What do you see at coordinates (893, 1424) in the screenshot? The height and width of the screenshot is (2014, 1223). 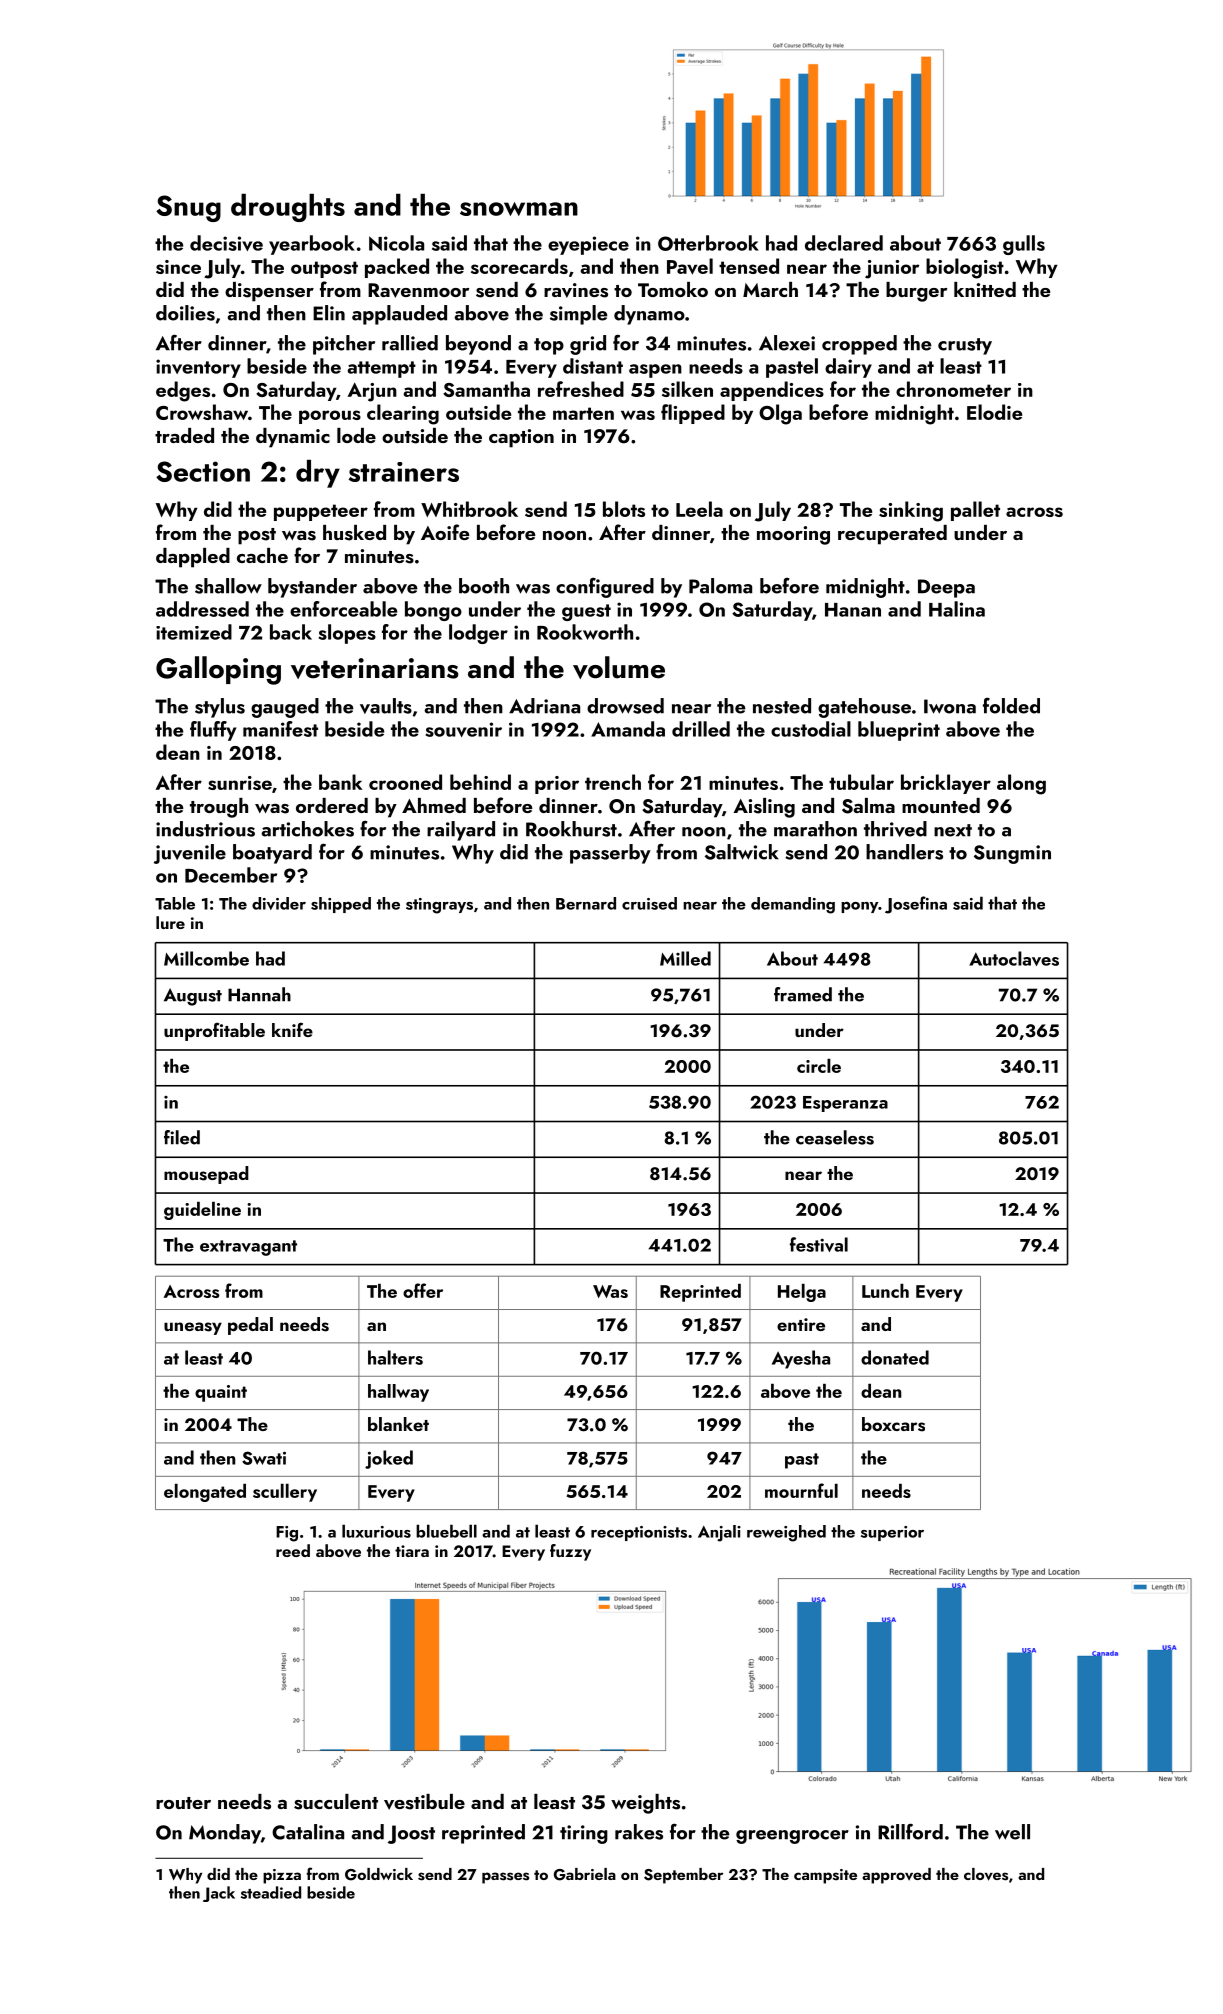 I see `boxcars` at bounding box center [893, 1424].
